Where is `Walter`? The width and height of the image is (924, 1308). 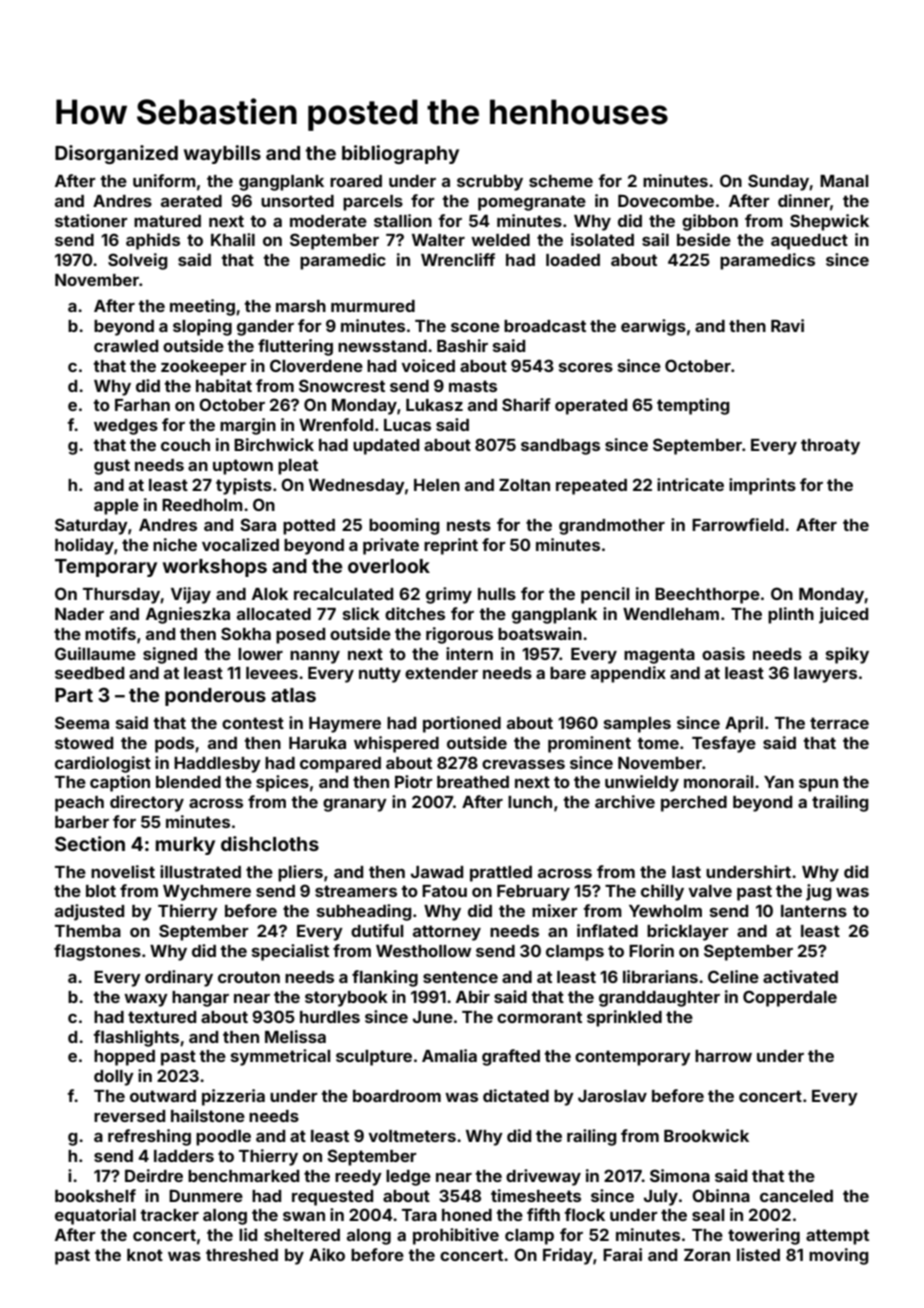 Walter is located at coordinates (438, 240).
